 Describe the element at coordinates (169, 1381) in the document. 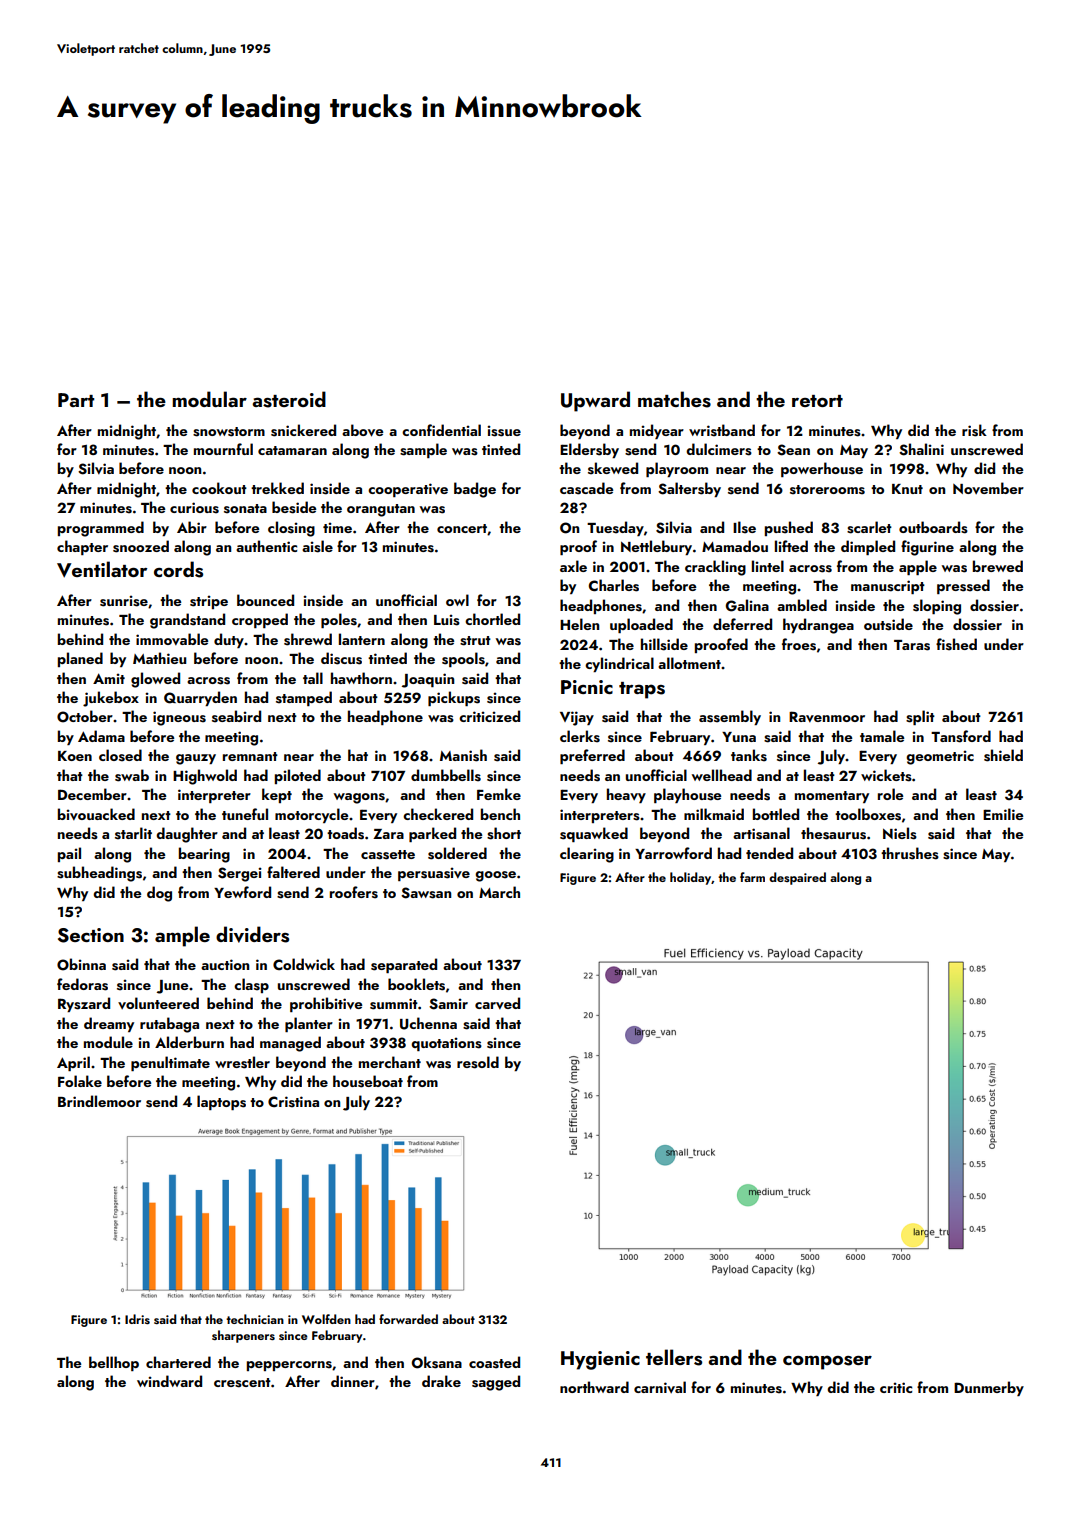

I see `windward` at that location.
